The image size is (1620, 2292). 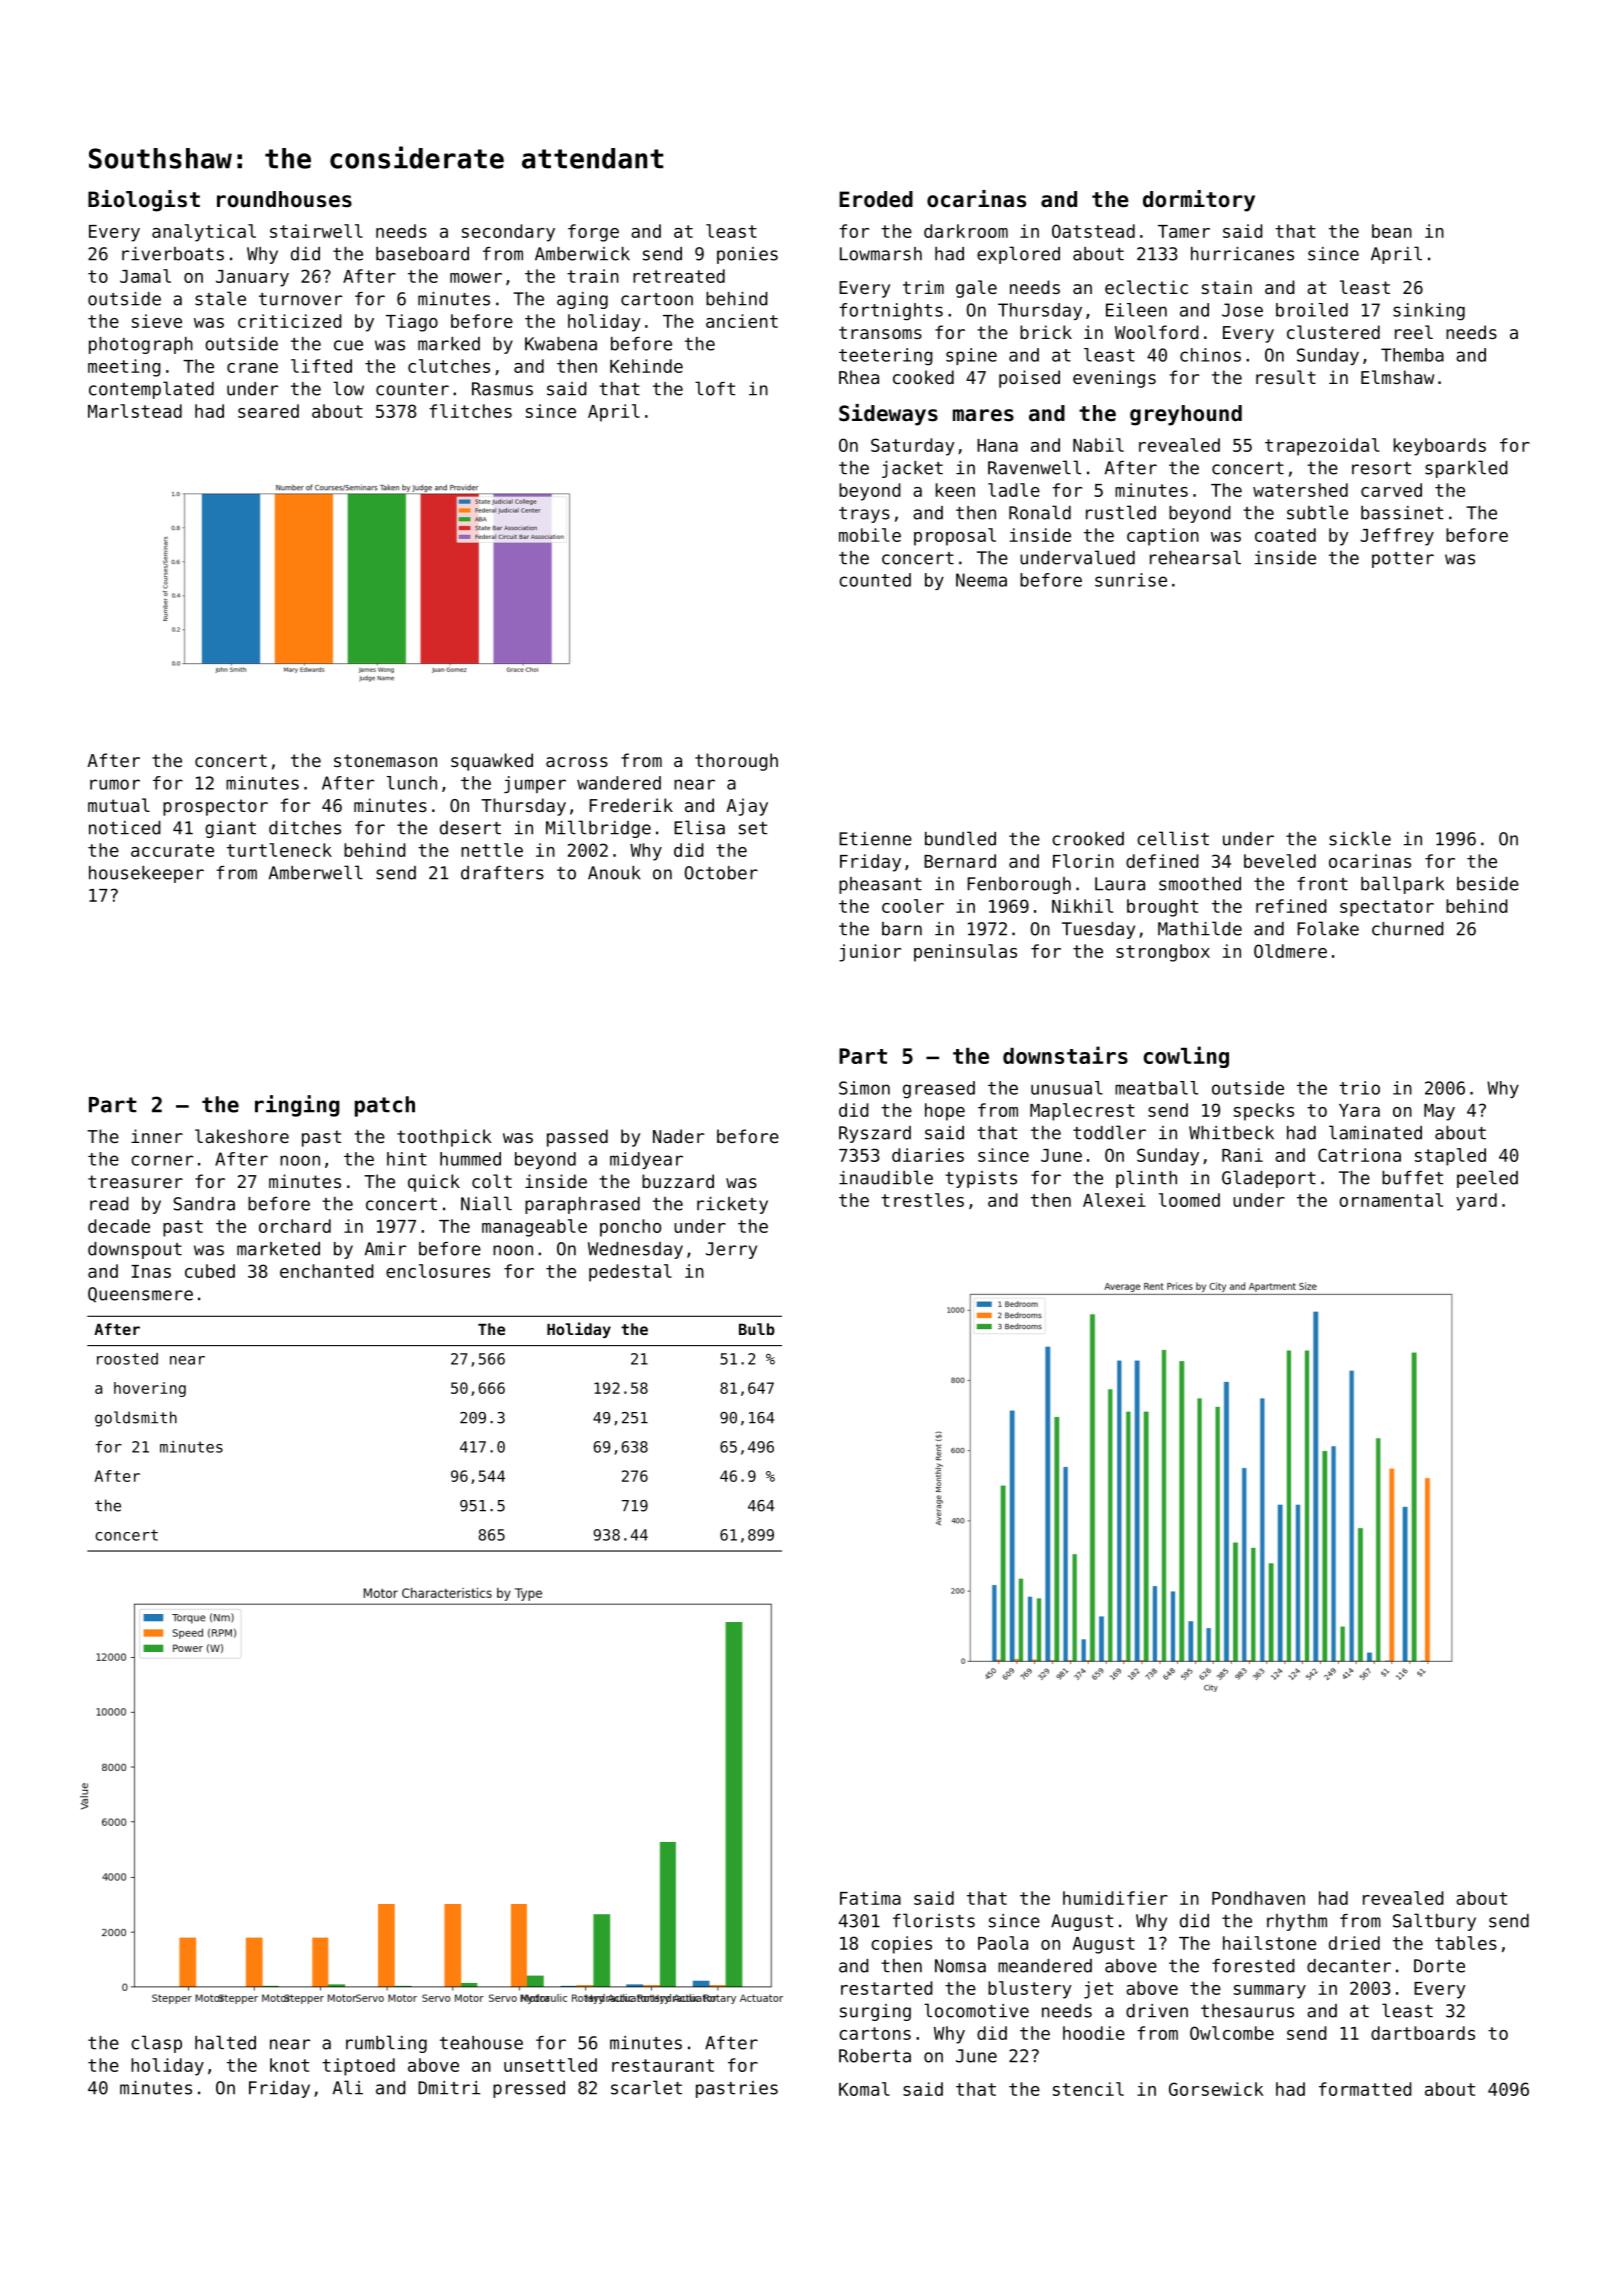 What do you see at coordinates (150, 1389) in the screenshot?
I see `hovering` at bounding box center [150, 1389].
